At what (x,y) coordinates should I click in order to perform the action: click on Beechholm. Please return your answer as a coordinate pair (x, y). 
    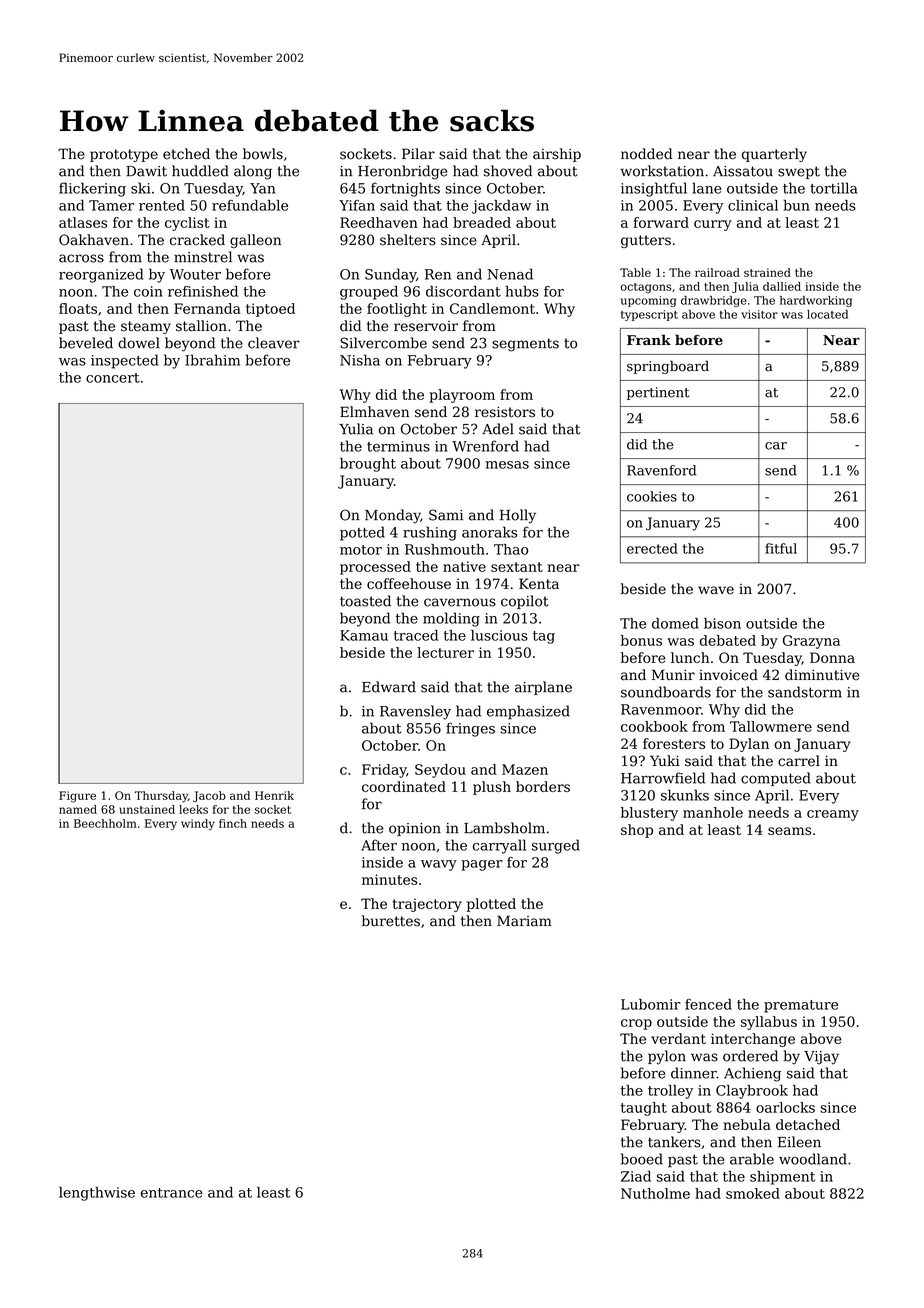
    Looking at the image, I should click on (105, 823).
